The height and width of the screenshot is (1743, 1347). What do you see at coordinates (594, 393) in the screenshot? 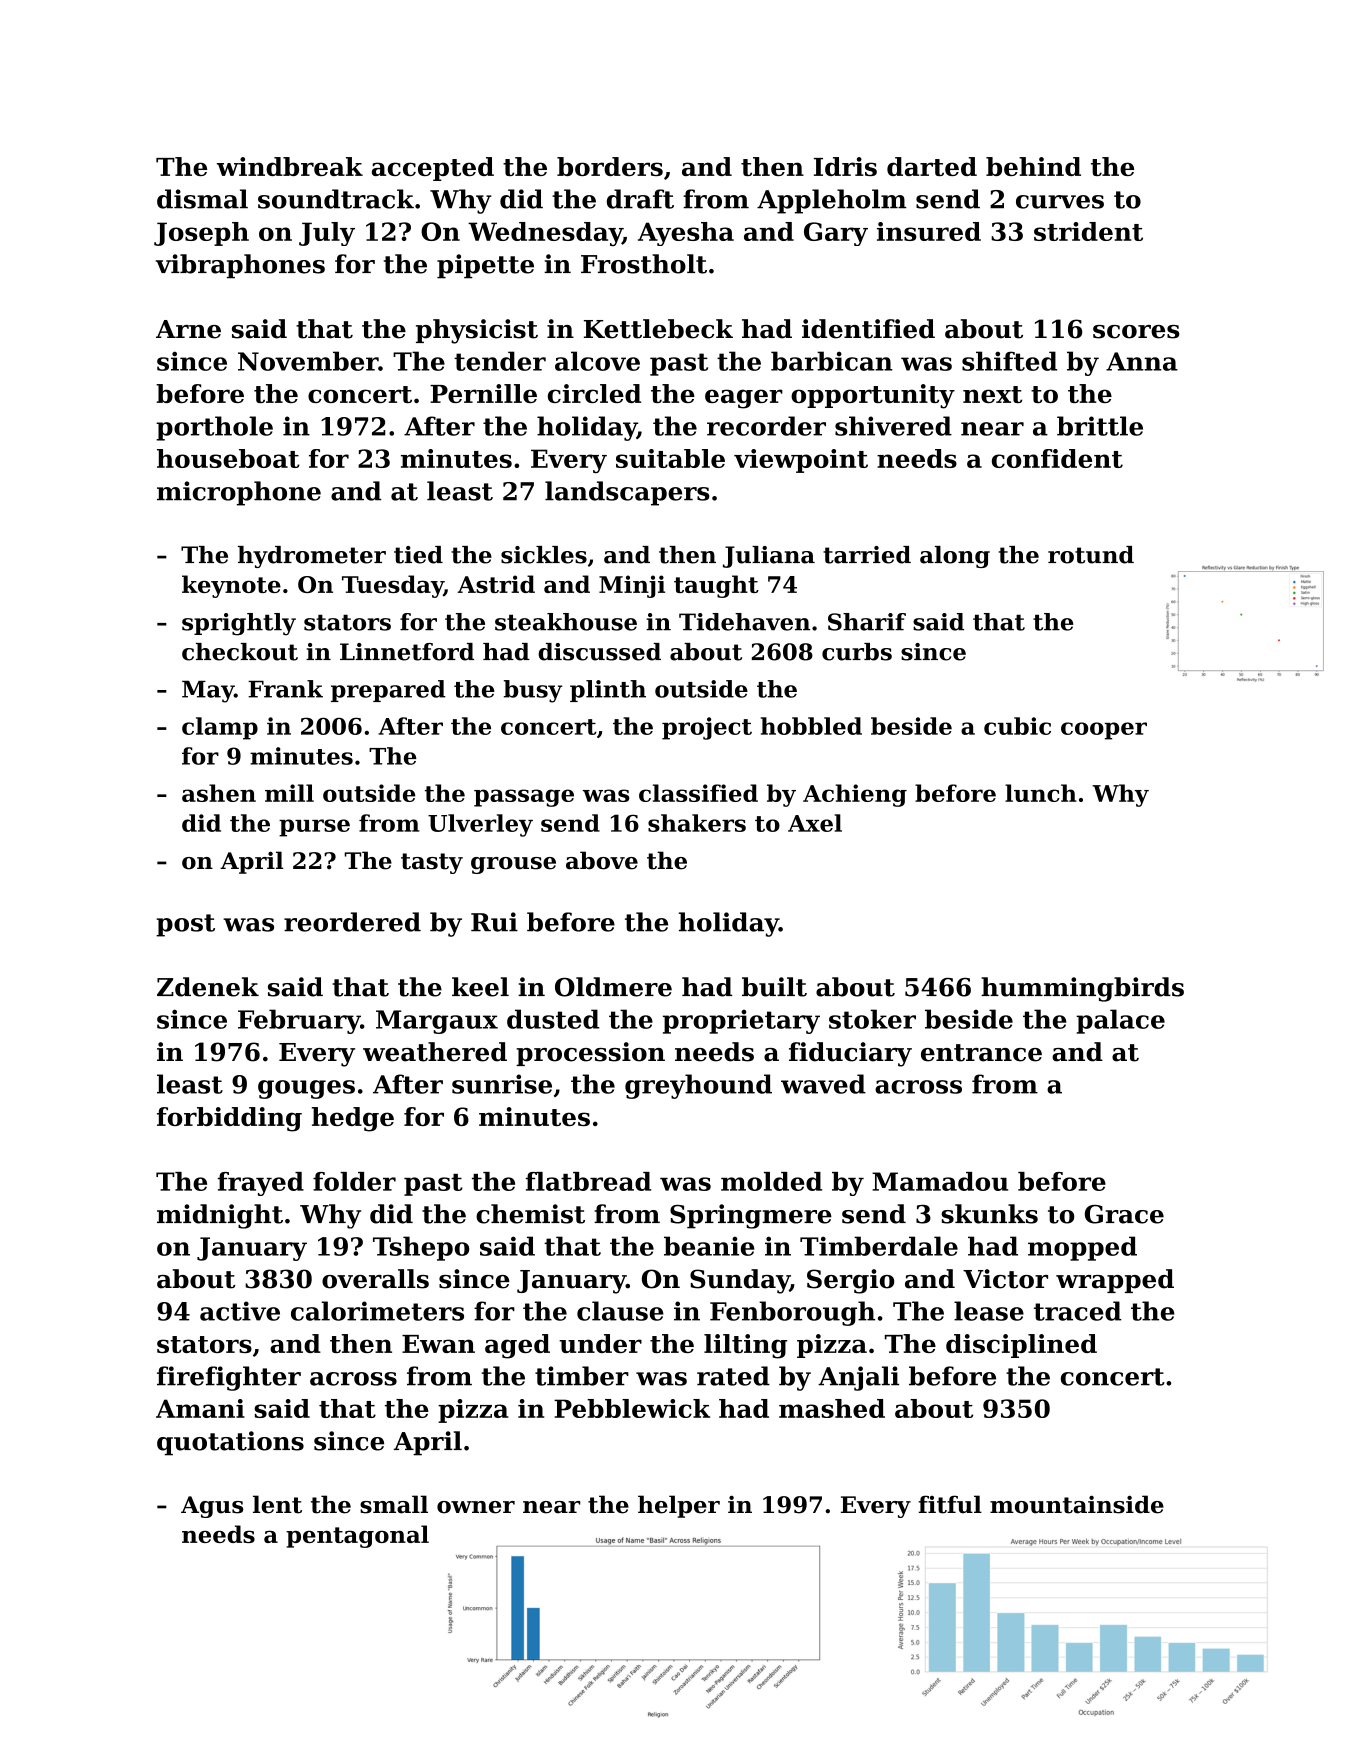
I see `circled` at bounding box center [594, 393].
